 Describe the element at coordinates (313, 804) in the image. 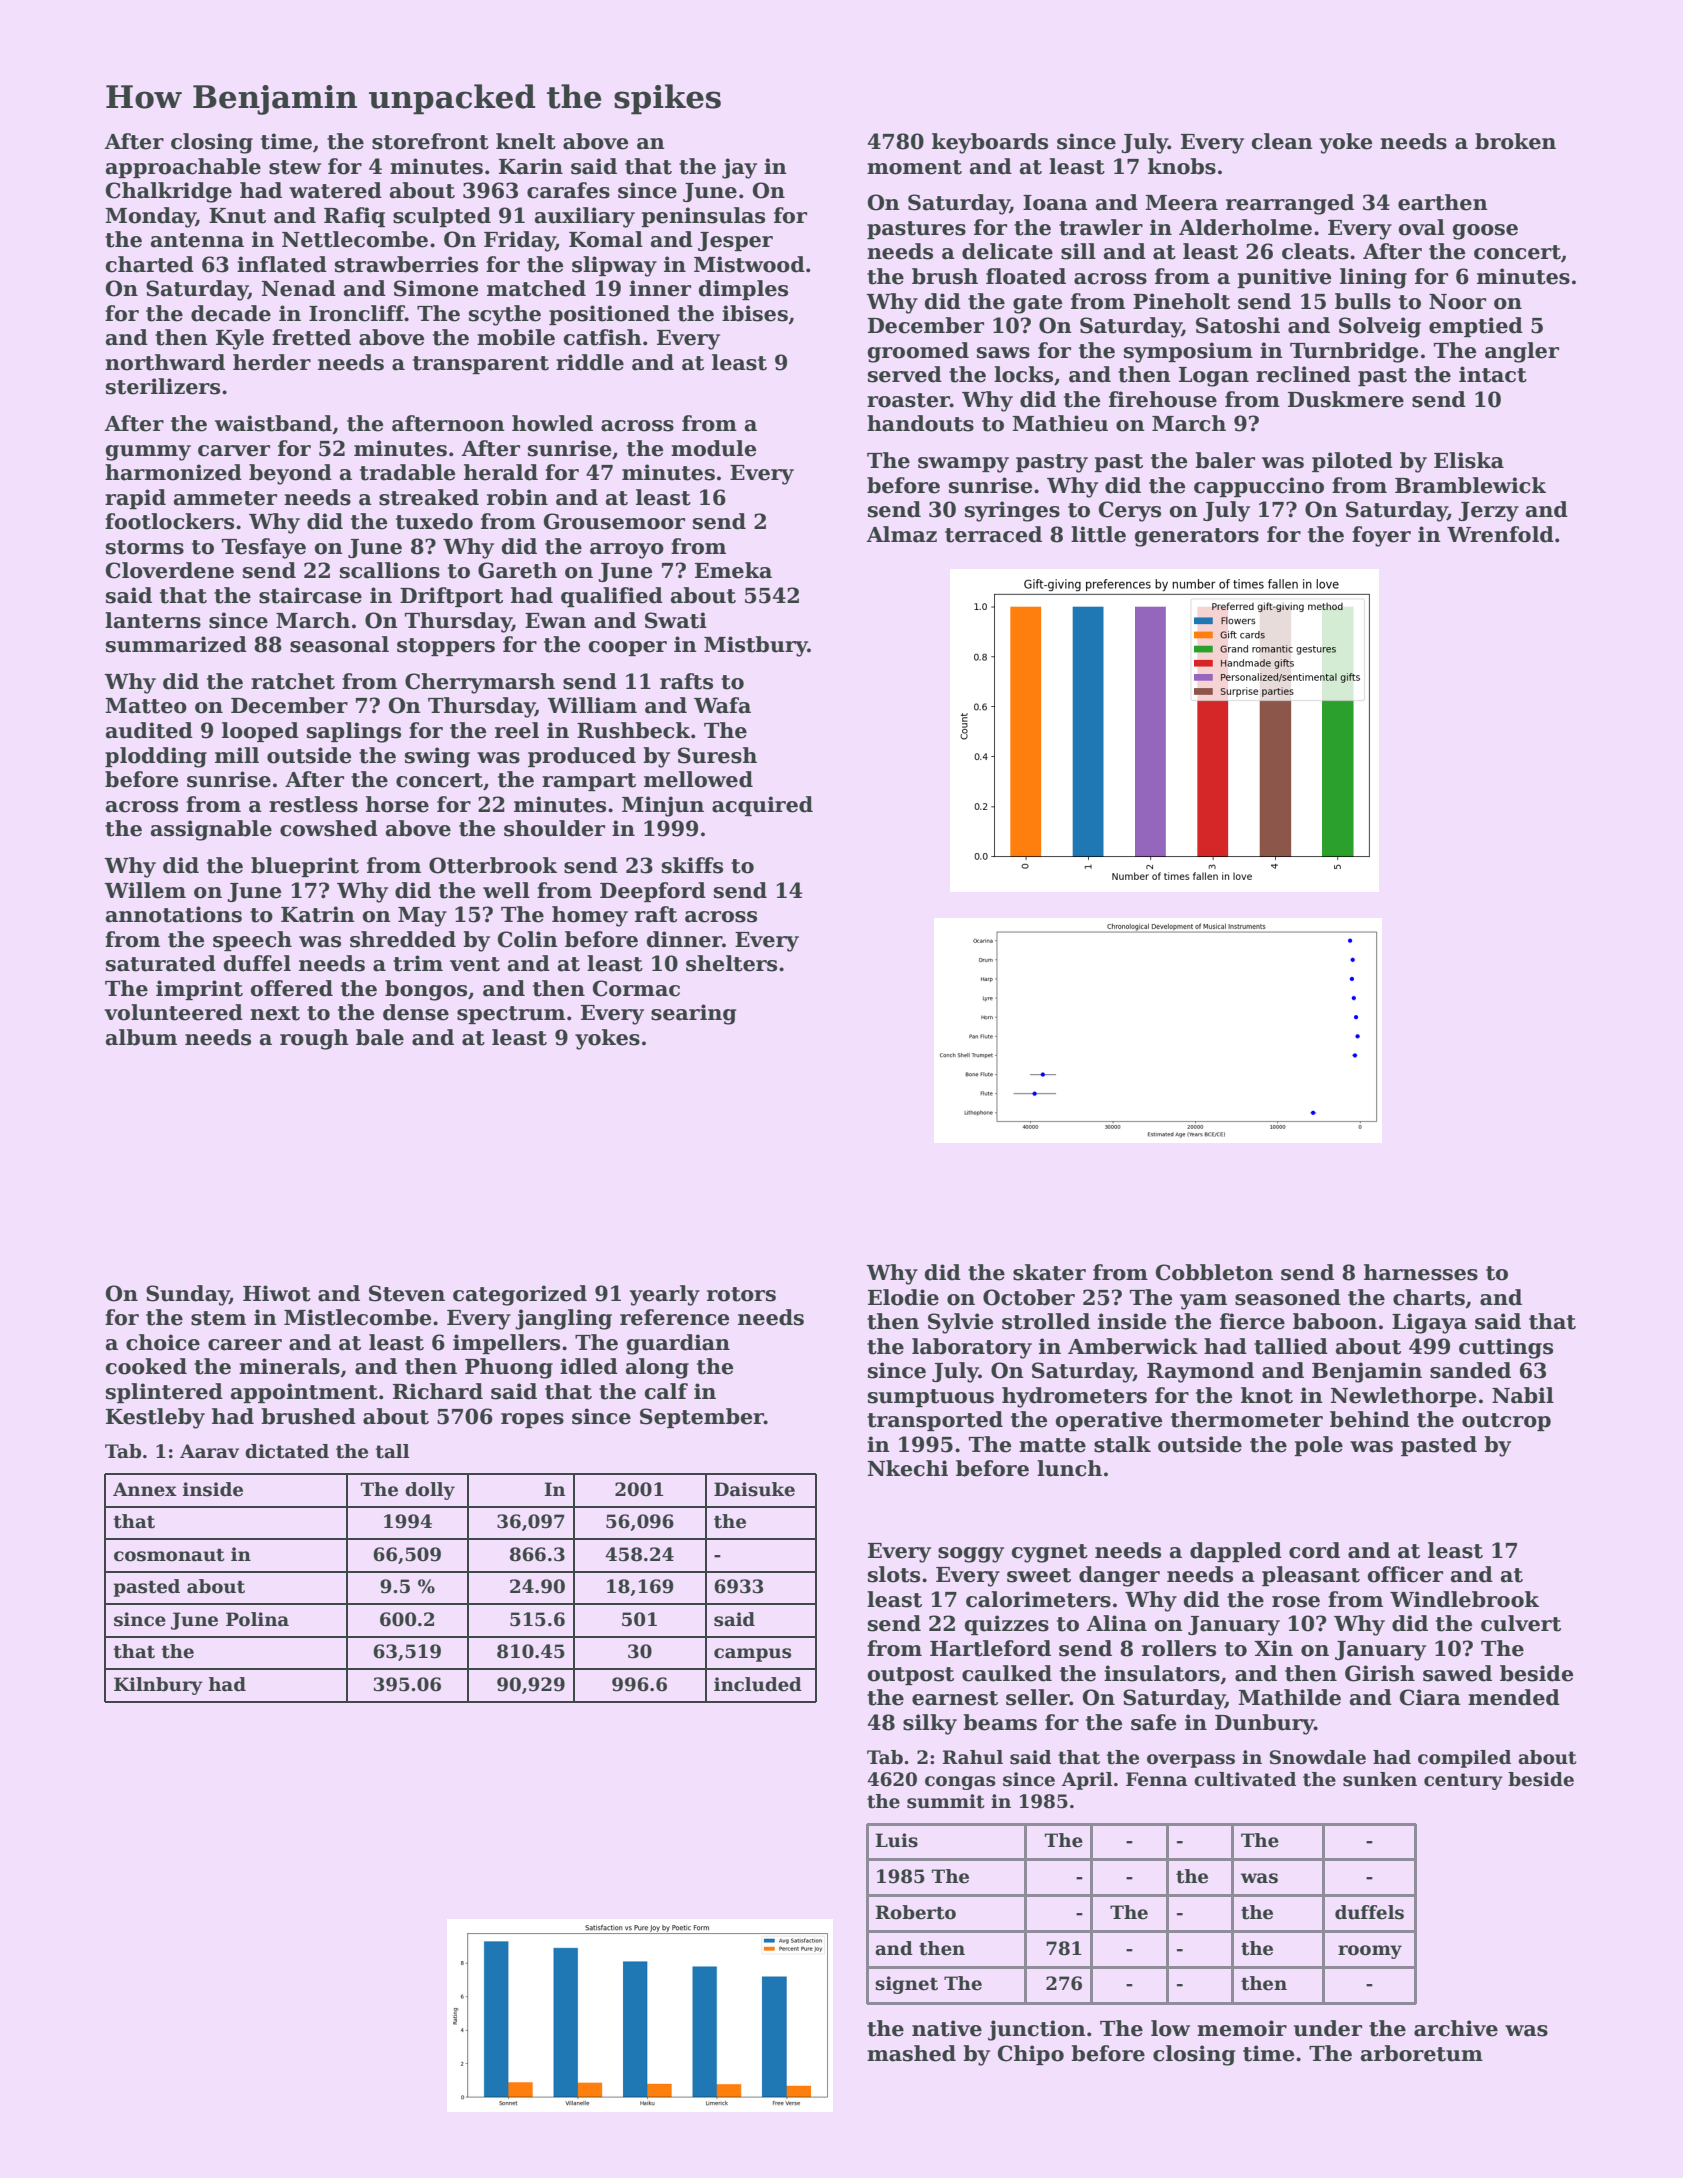

I see `restless` at that location.
